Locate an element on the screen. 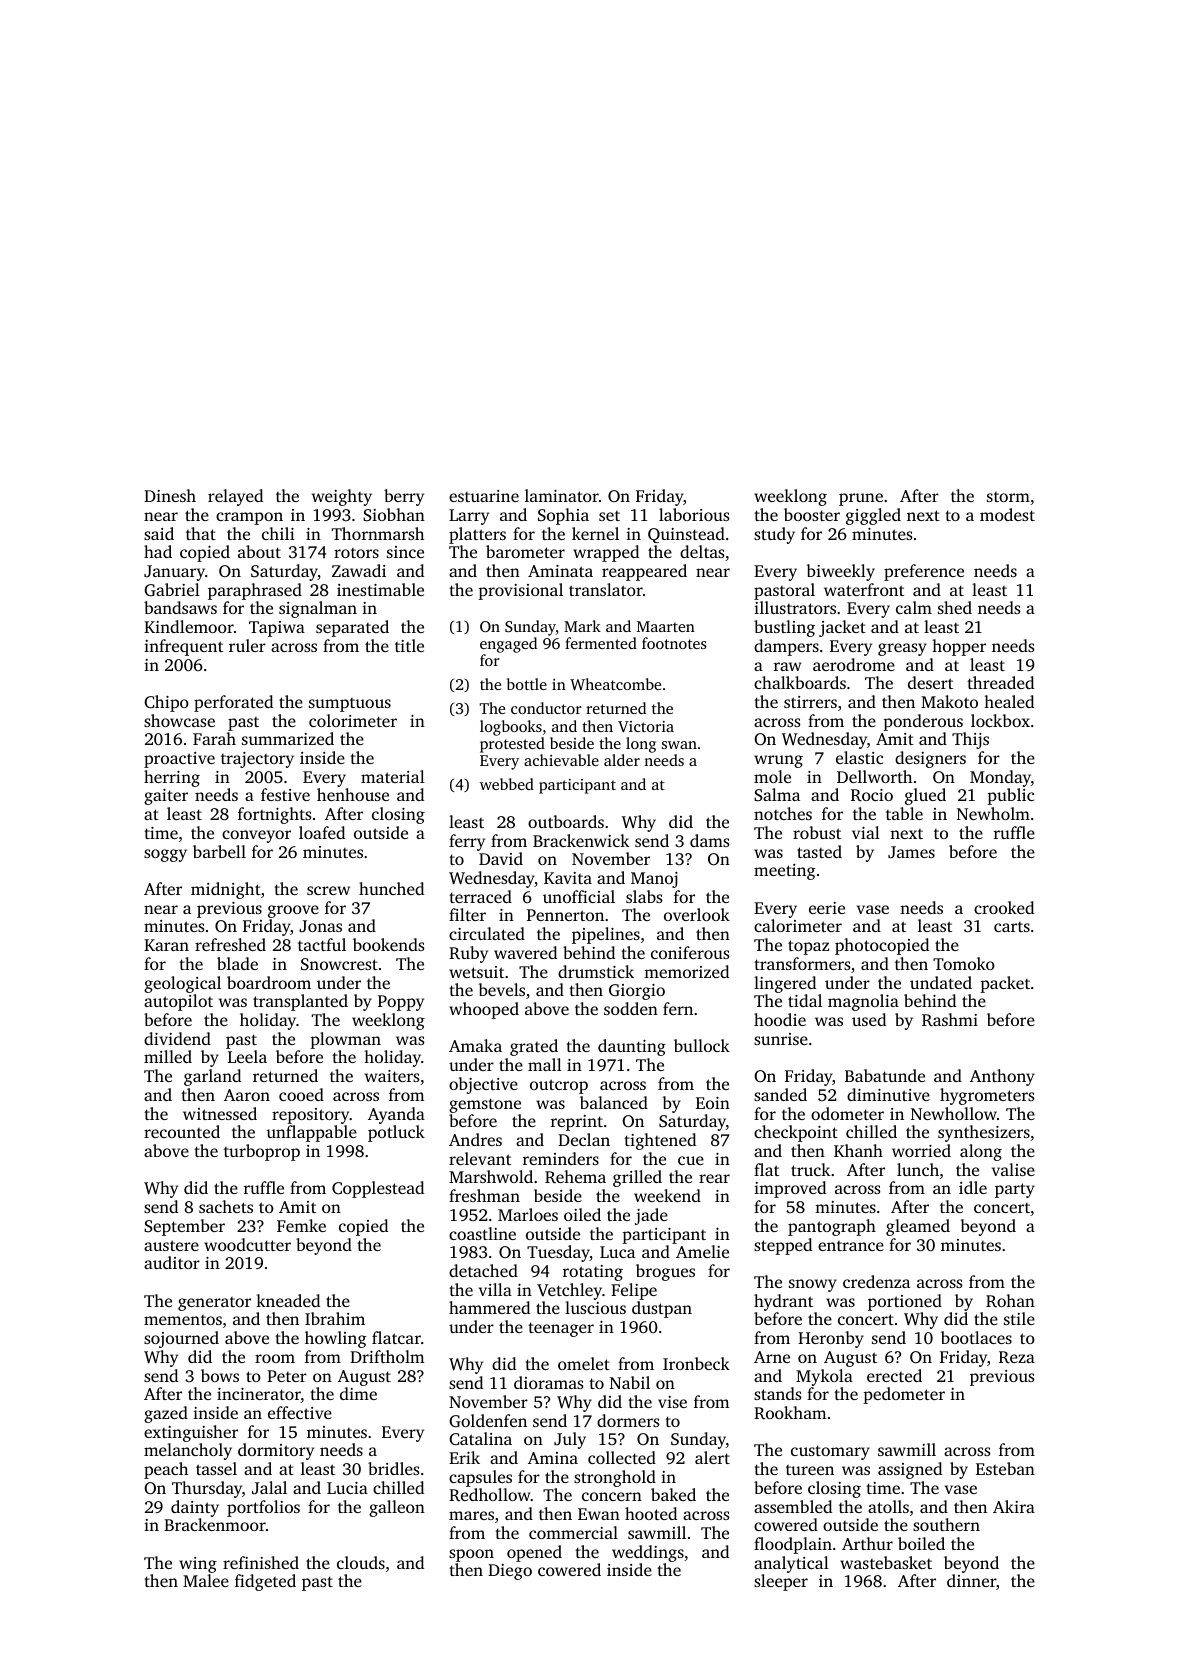 The height and width of the screenshot is (1667, 1179). kneaded is located at coordinates (288, 1300).
